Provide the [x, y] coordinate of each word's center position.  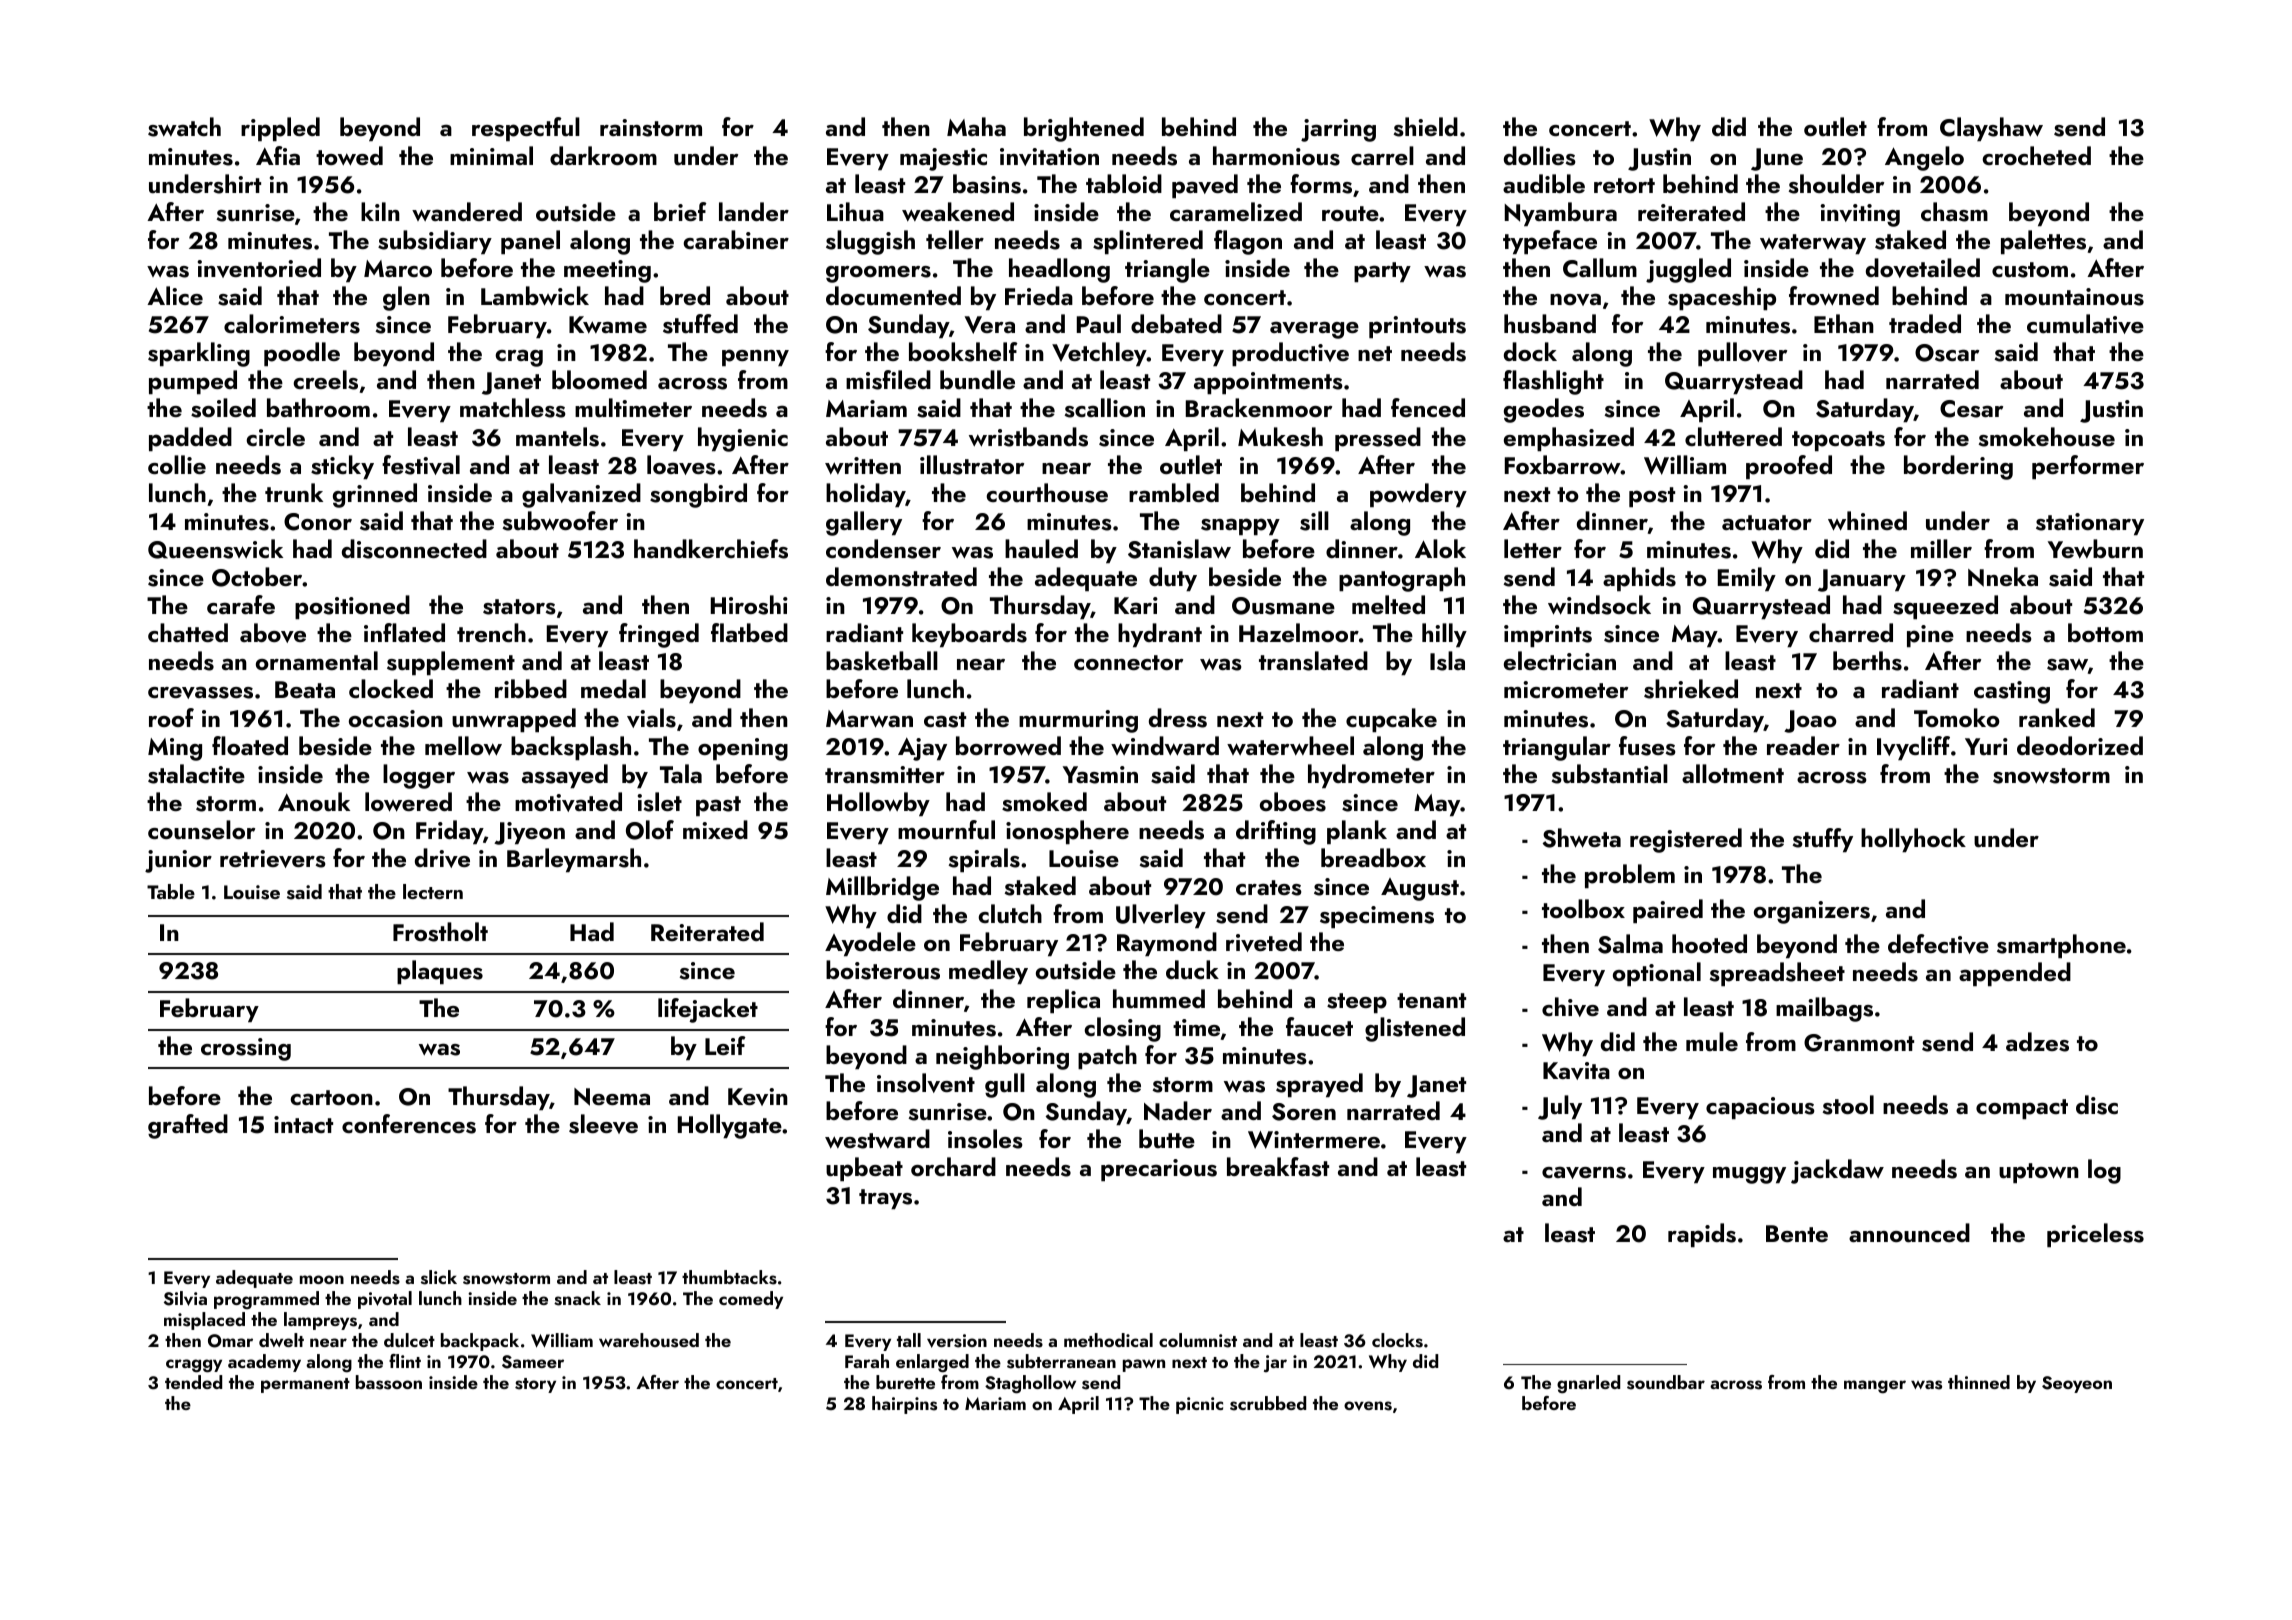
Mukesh [1280, 437]
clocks [1397, 1340]
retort [1624, 185]
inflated [404, 632]
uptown [2039, 1173]
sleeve [603, 1124]
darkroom [603, 155]
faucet [1319, 1027]
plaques [440, 972]
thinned [1979, 1382]
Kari [1136, 605]
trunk [294, 492]
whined [1867, 521]
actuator [1767, 522]
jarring [1338, 130]
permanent [305, 1385]
